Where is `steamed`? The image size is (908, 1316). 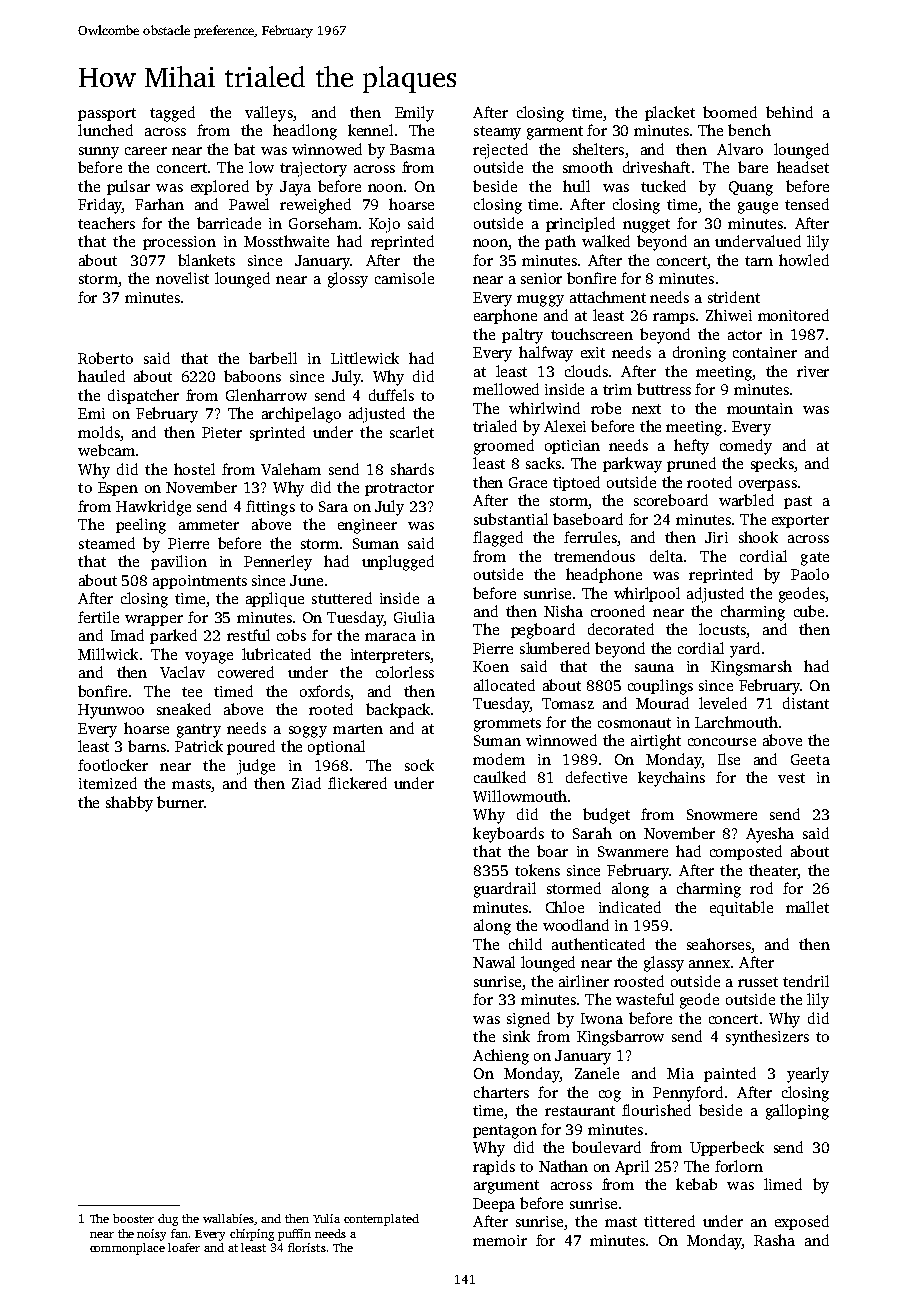
steamed is located at coordinates (107, 543).
